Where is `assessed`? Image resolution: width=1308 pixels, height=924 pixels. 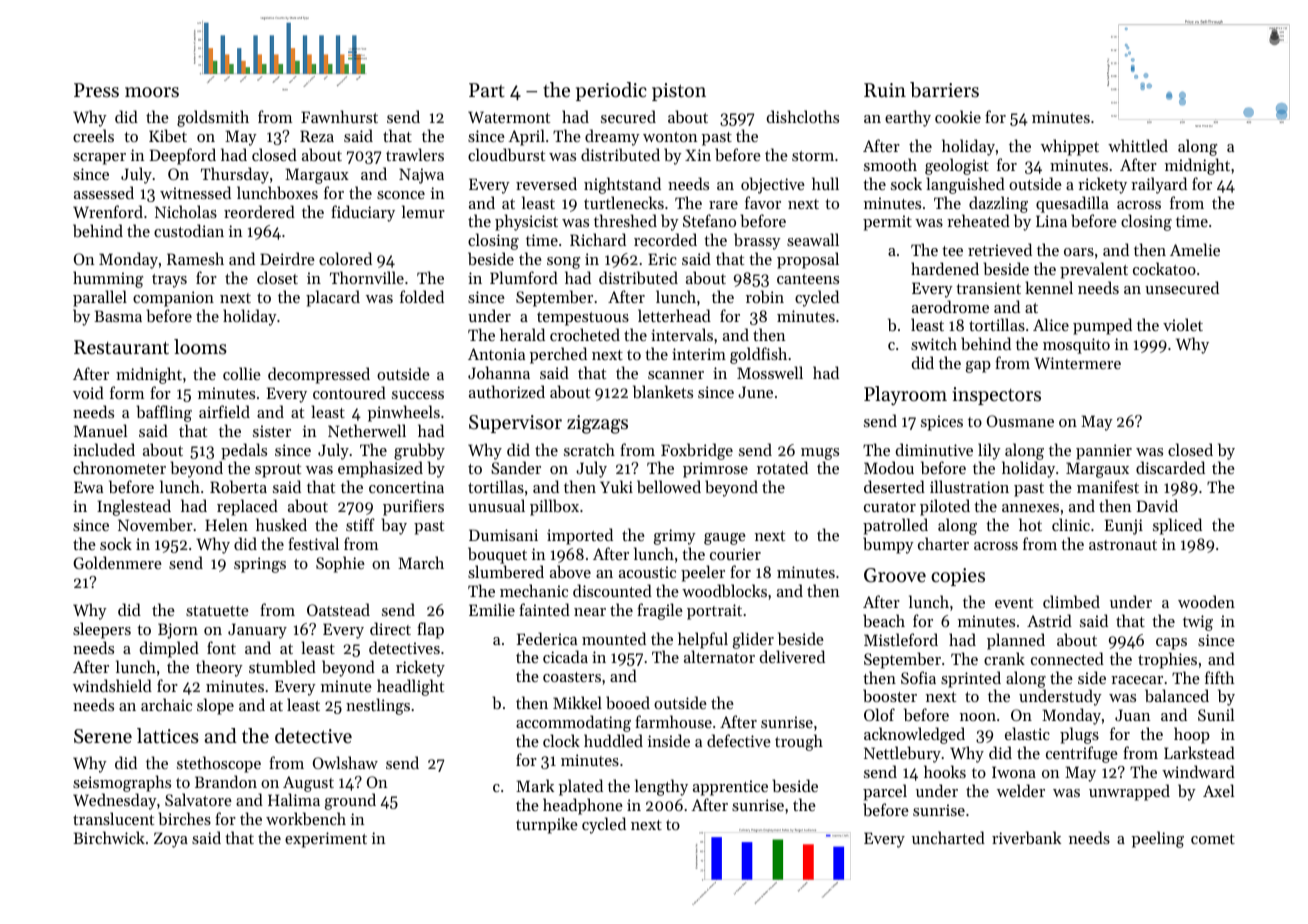 assessed is located at coordinates (104, 192).
